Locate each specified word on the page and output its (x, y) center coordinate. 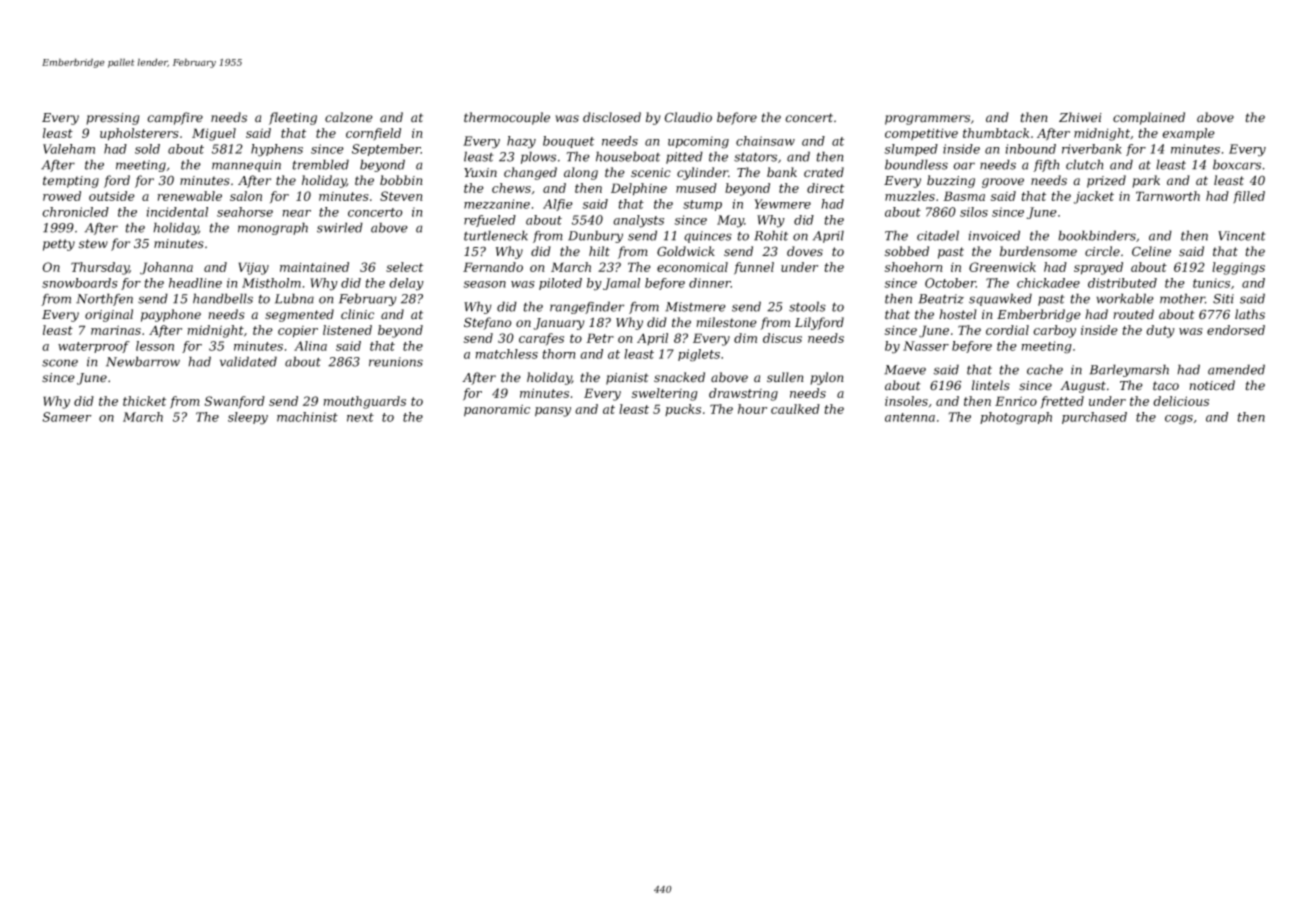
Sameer (67, 417)
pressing (113, 119)
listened (347, 330)
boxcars (1237, 164)
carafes (541, 339)
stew (93, 244)
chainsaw (765, 141)
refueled (490, 221)
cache (1045, 369)
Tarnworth (1168, 196)
